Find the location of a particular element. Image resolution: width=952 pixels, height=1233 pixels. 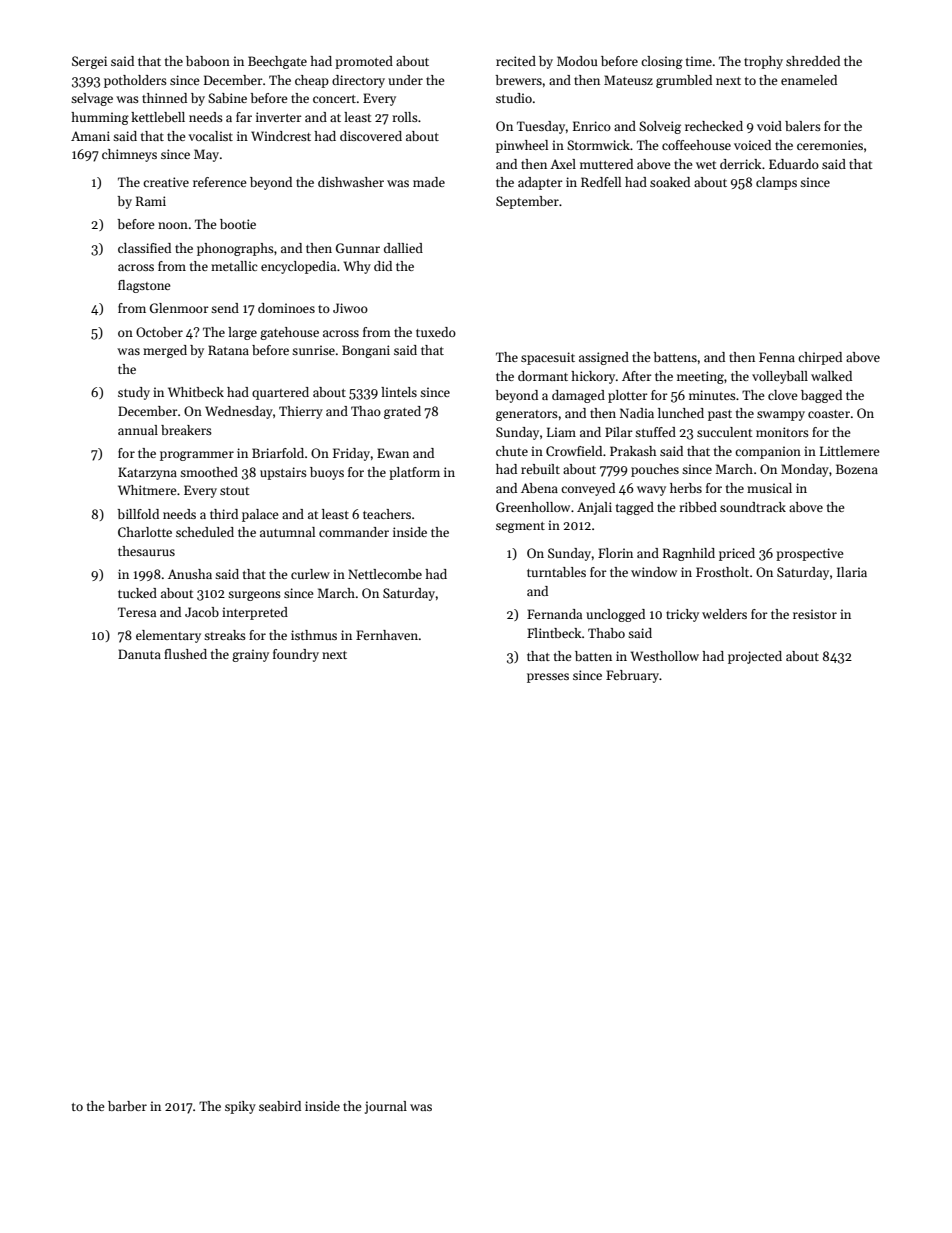

time is located at coordinates (699, 61).
